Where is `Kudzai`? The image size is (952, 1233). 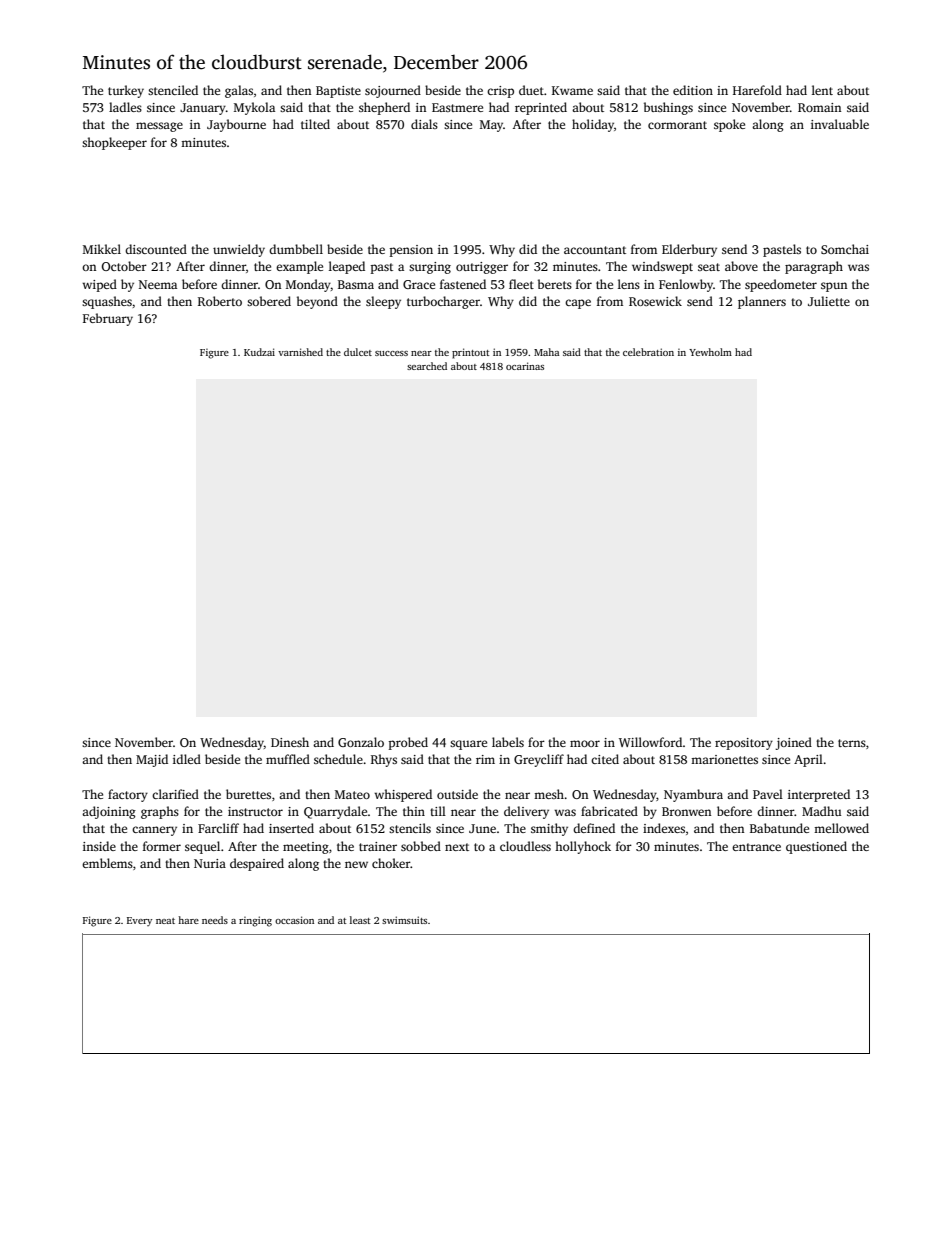 Kudzai is located at coordinates (259, 352).
